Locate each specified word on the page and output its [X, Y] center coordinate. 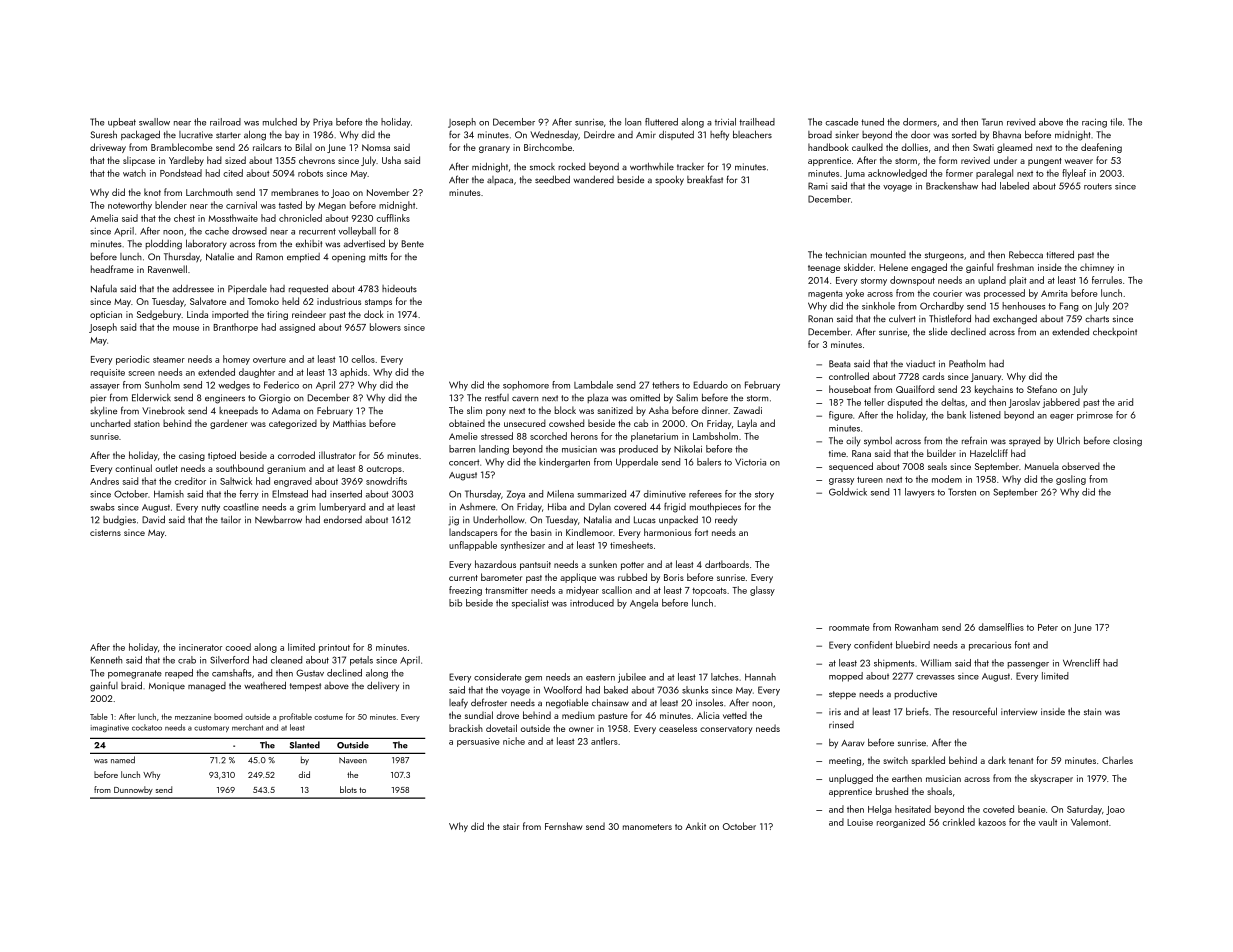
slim [474, 410]
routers [1098, 186]
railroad [225, 122]
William [936, 663]
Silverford [229, 660]
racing [1094, 123]
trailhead [757, 122]
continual [133, 468]
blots [348, 789]
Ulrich [1068, 440]
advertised [364, 243]
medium [578, 715]
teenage [824, 269]
